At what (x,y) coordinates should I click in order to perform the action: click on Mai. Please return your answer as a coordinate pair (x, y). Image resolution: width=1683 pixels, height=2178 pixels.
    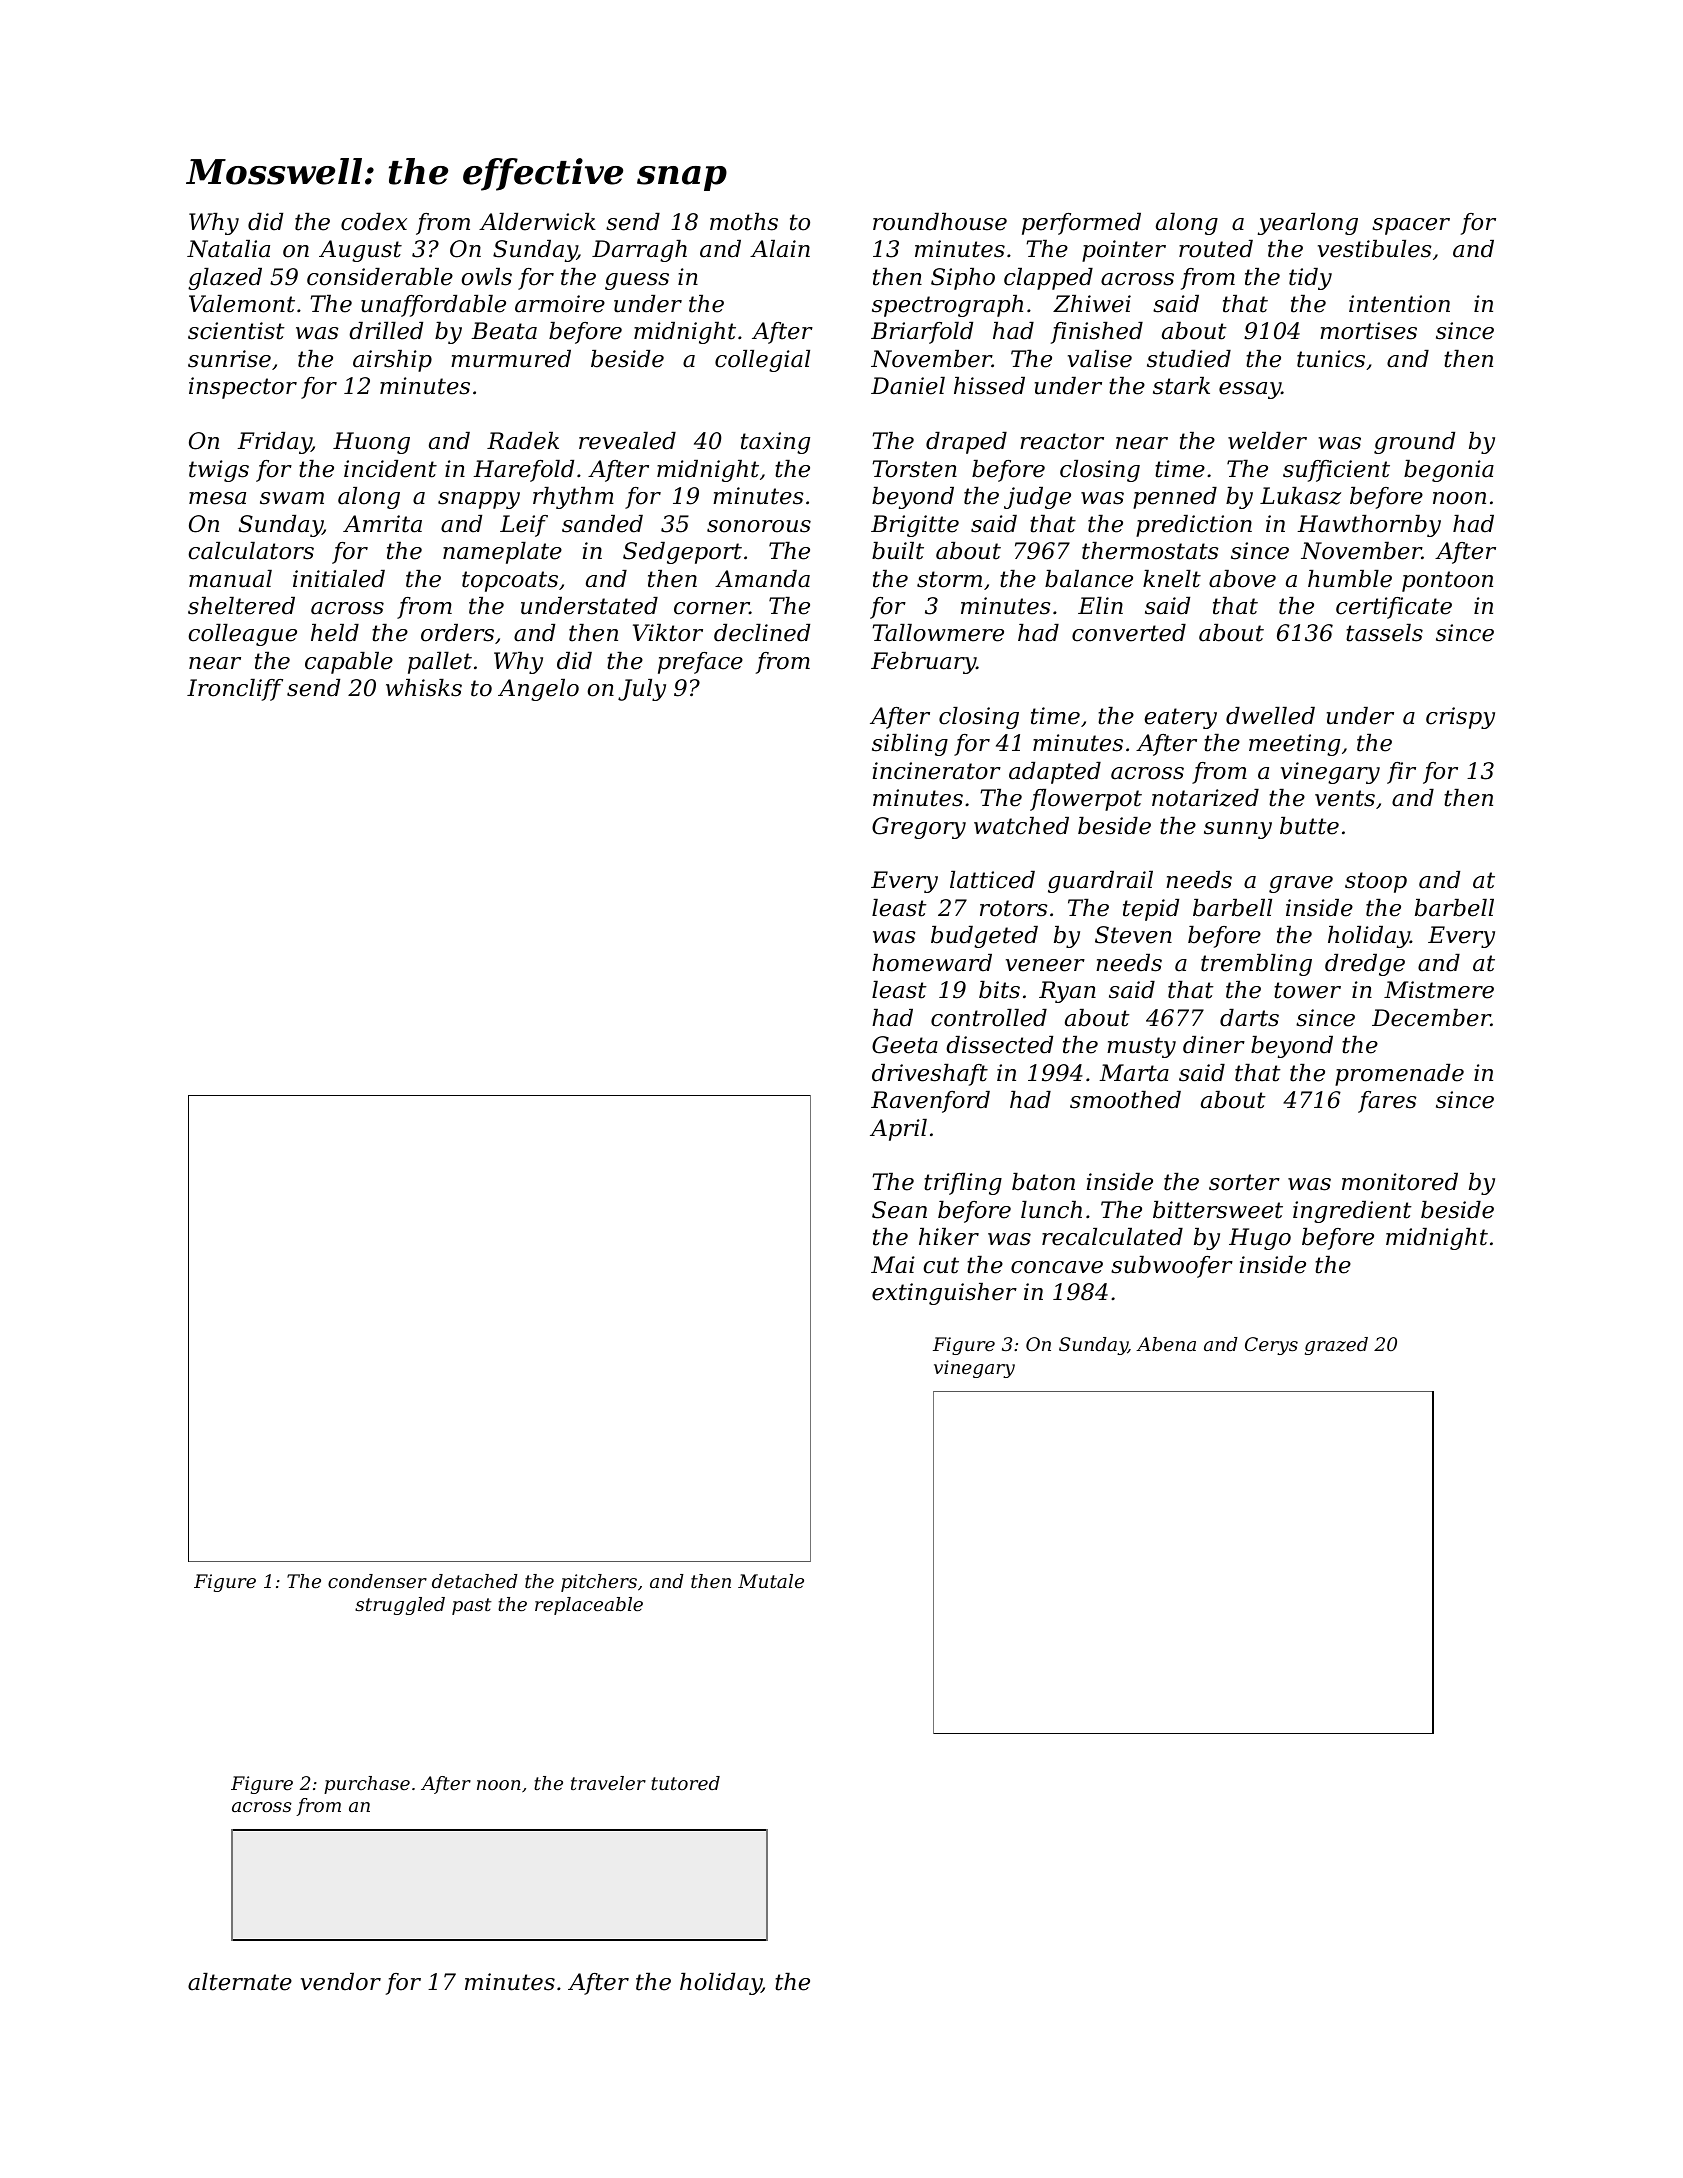
    Looking at the image, I should click on (893, 1265).
